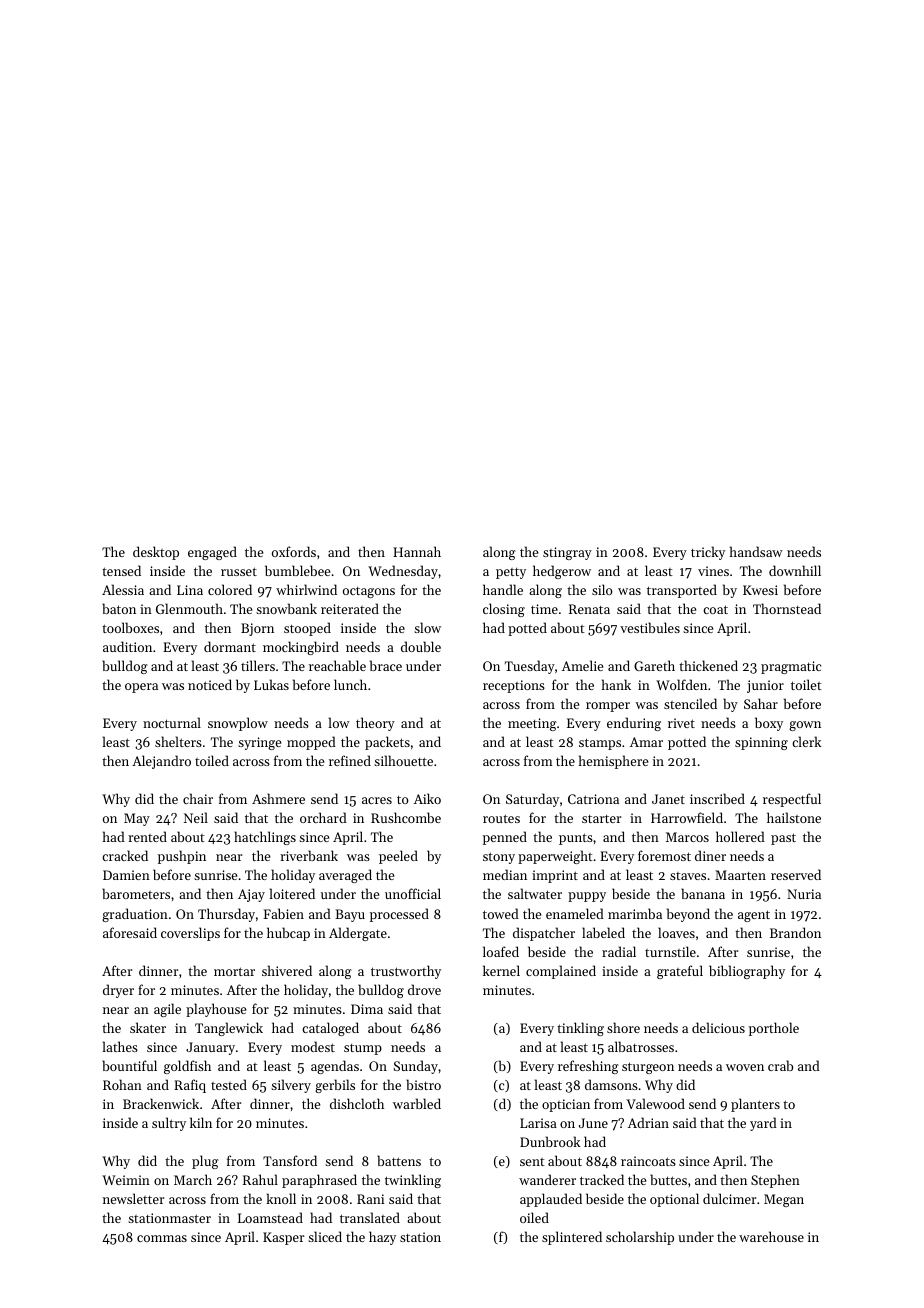 The image size is (924, 1308). I want to click on snowplow, so click(238, 724).
